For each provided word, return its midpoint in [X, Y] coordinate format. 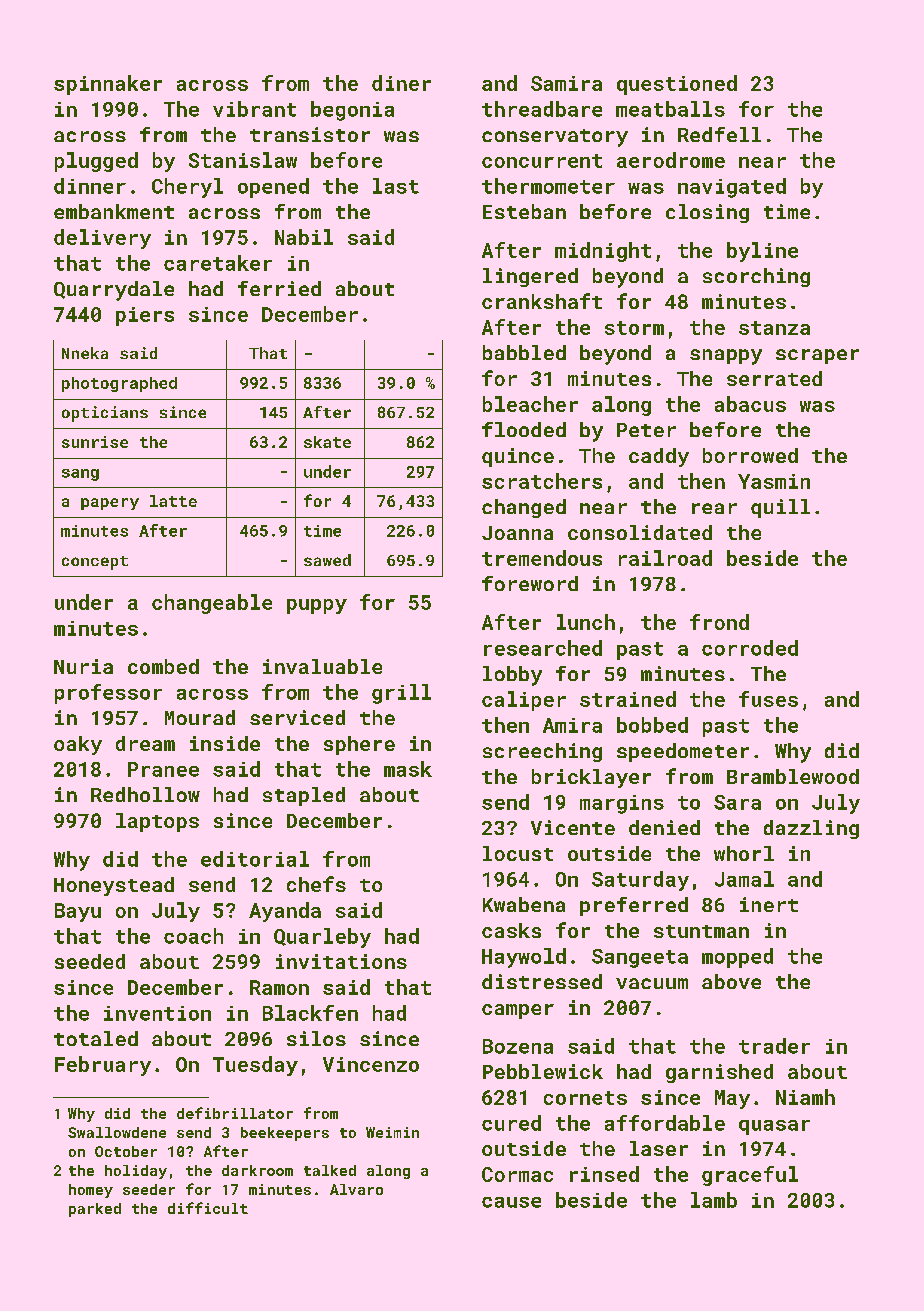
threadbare [542, 109]
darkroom [257, 1170]
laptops [157, 822]
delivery [102, 239]
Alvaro [356, 1189]
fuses [768, 699]
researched [543, 648]
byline [762, 252]
